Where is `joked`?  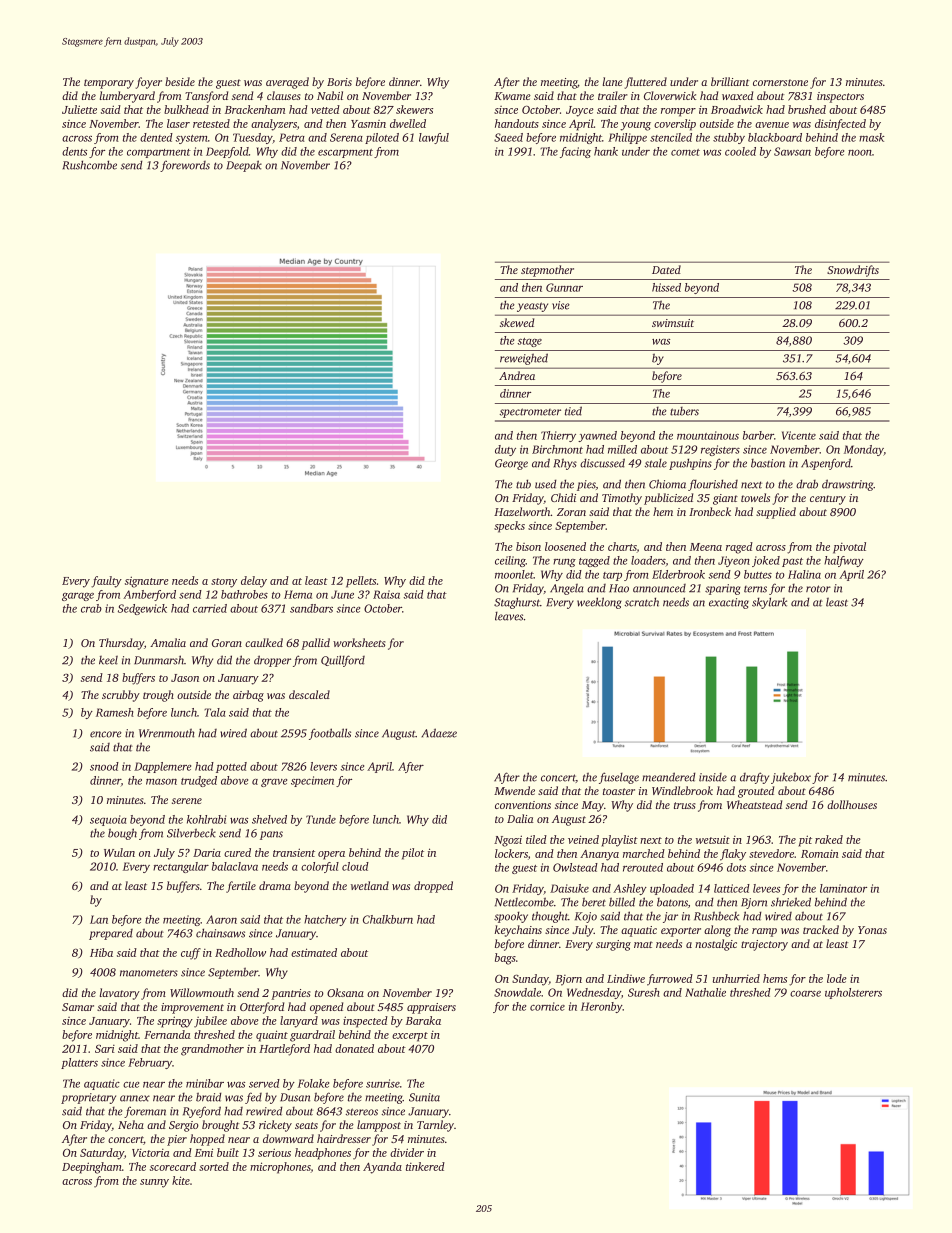
joked is located at coordinates (766, 561).
